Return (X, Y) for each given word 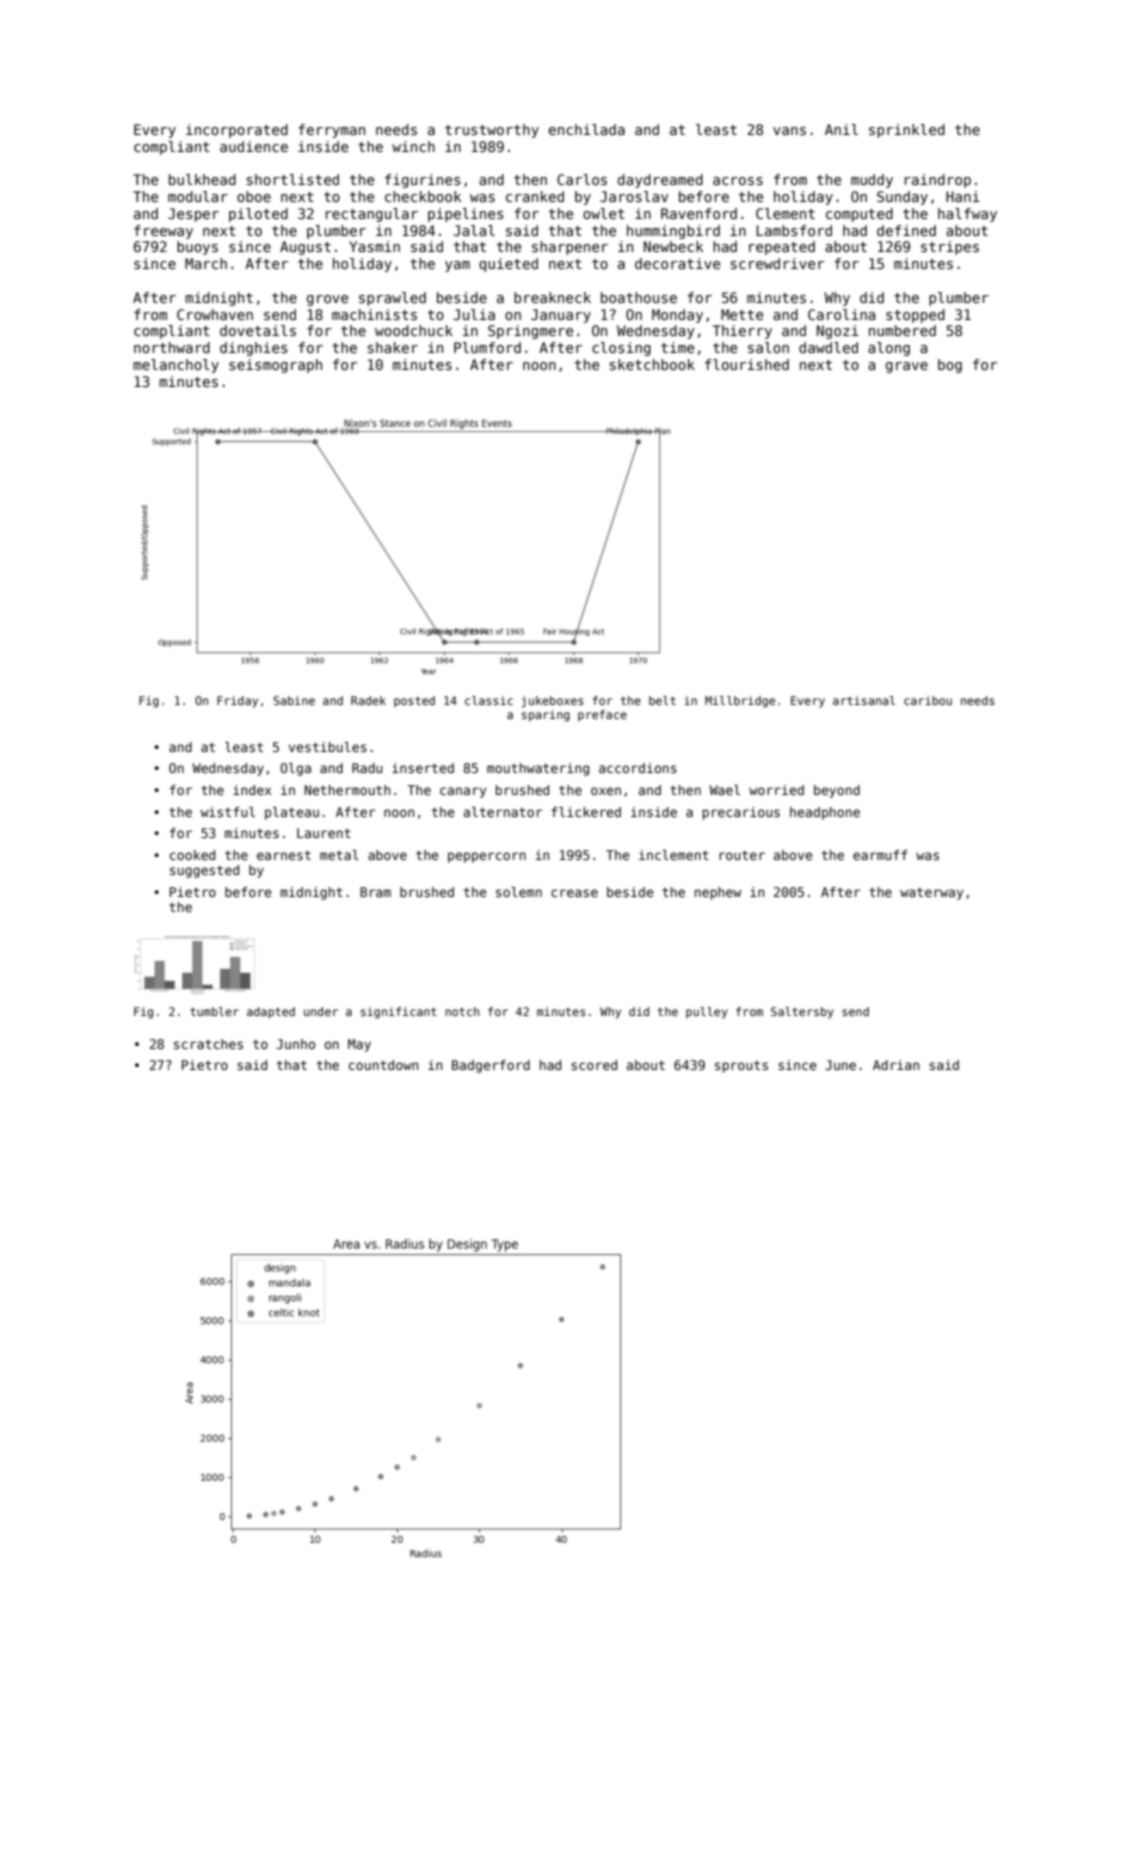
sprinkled (907, 131)
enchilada (587, 129)
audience (254, 146)
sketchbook (652, 364)
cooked (192, 855)
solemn (519, 892)
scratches (208, 1044)
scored (594, 1065)
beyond (837, 791)
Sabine (294, 700)
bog (950, 366)
